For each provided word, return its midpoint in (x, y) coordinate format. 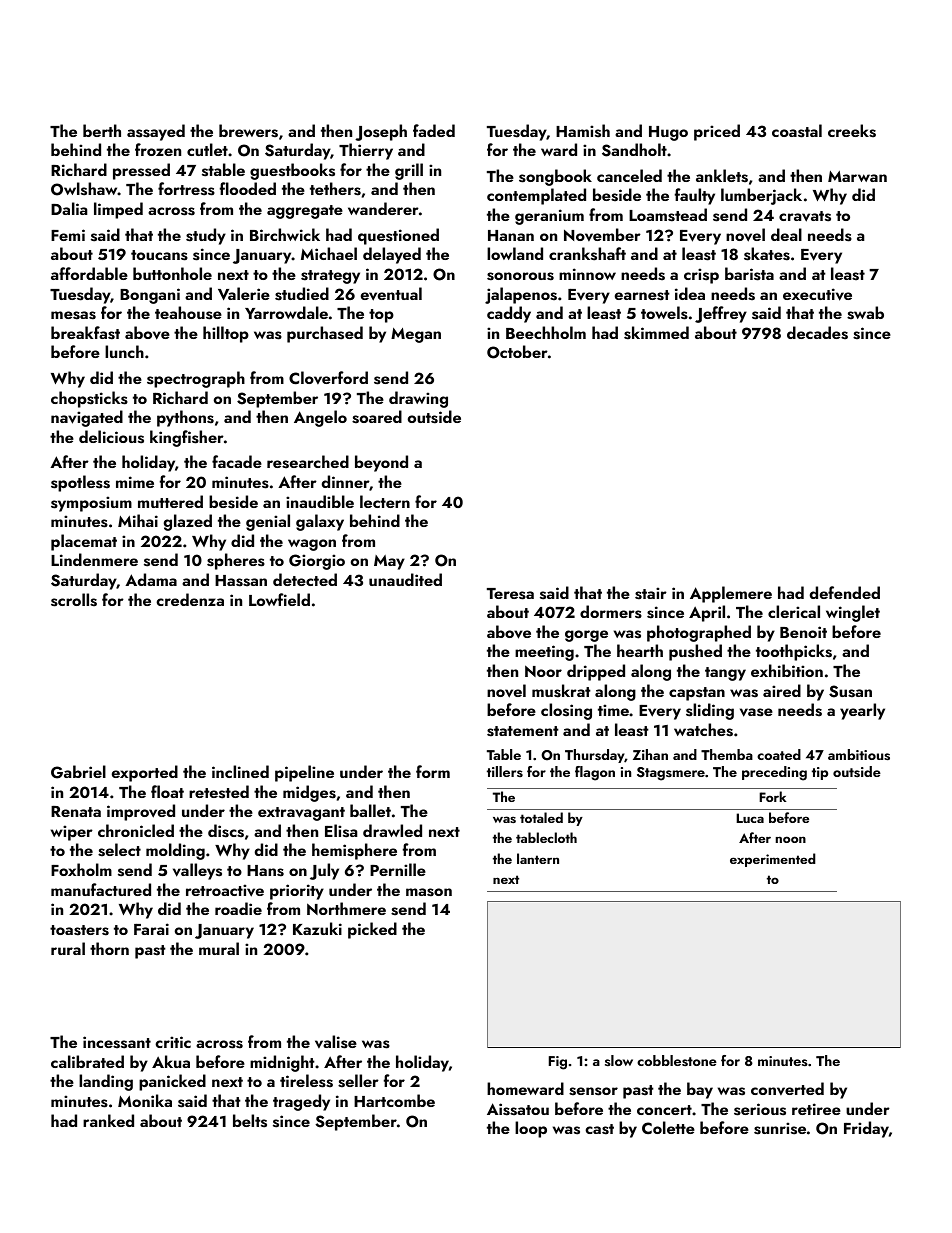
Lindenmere (94, 559)
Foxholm (81, 869)
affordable (89, 273)
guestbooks (292, 171)
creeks (852, 131)
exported (145, 773)
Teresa (510, 594)
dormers (611, 612)
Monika (145, 1100)
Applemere (731, 594)
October (517, 352)
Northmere (346, 908)
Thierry (366, 151)
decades (817, 333)
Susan (850, 691)
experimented (772, 860)
